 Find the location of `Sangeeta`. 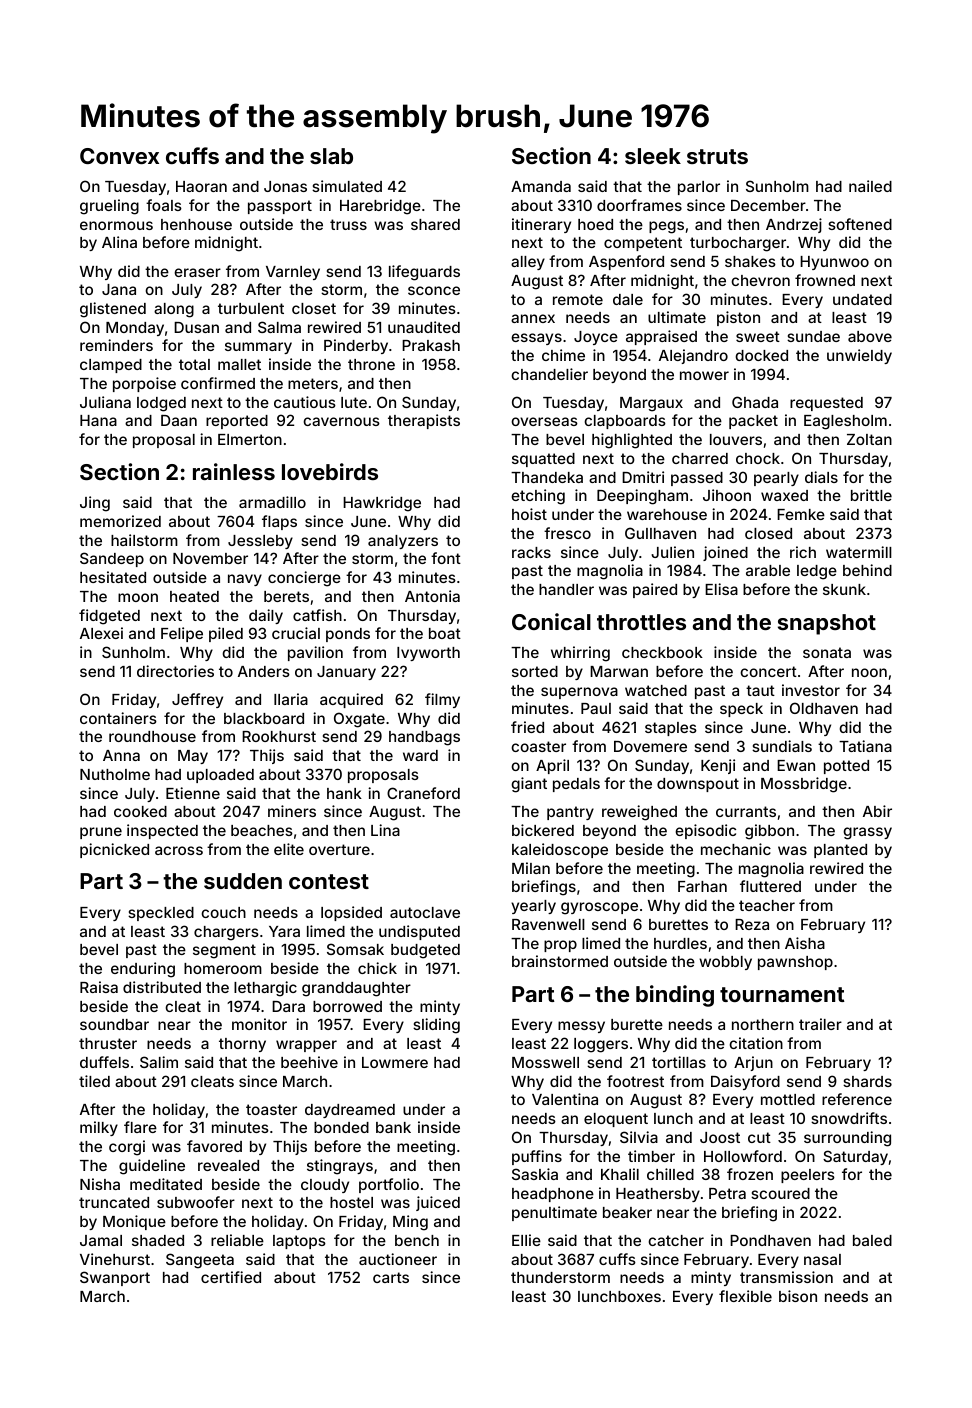

Sangeeta is located at coordinates (200, 1261).
